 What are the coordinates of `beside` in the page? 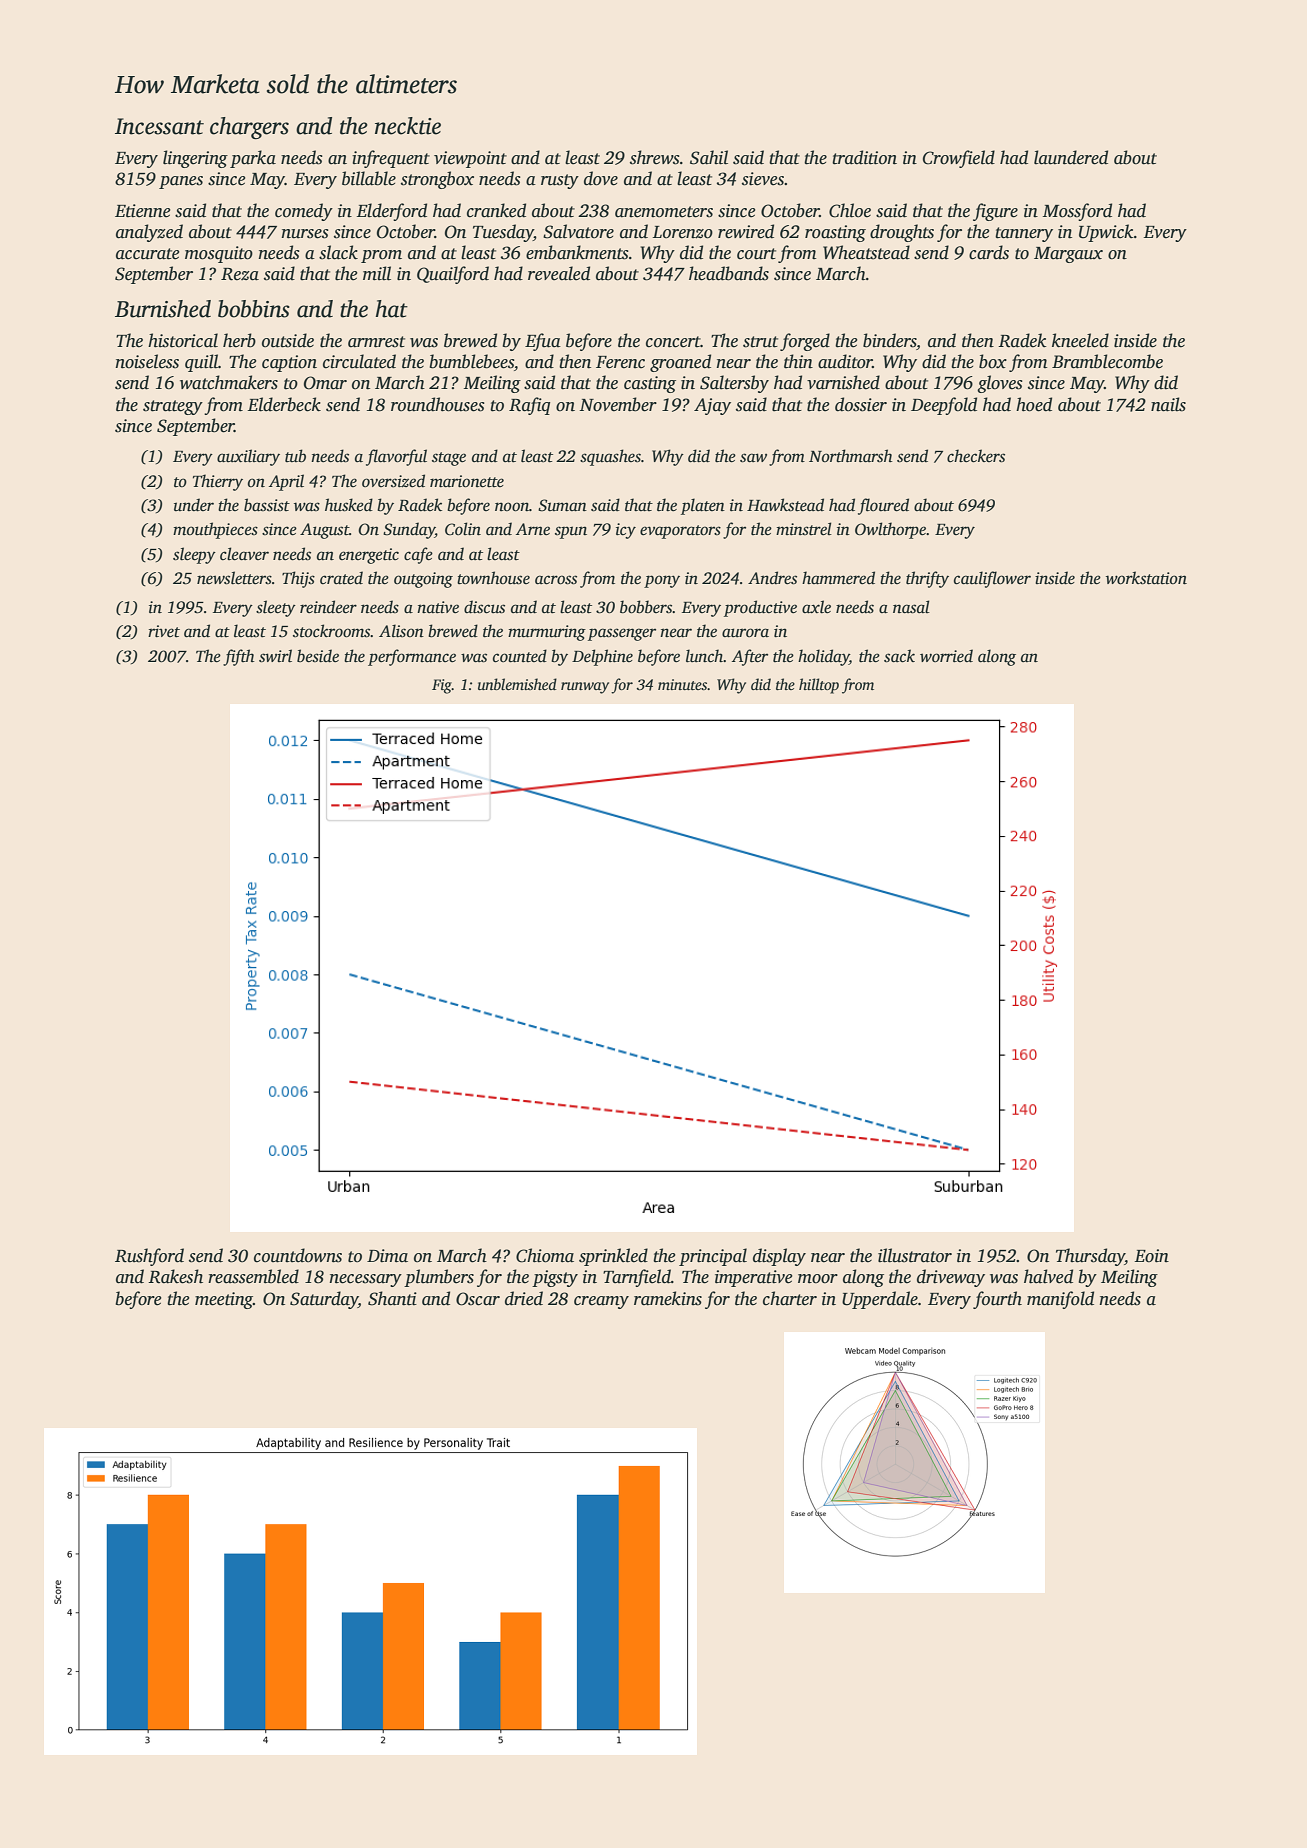 It's located at (318, 656).
